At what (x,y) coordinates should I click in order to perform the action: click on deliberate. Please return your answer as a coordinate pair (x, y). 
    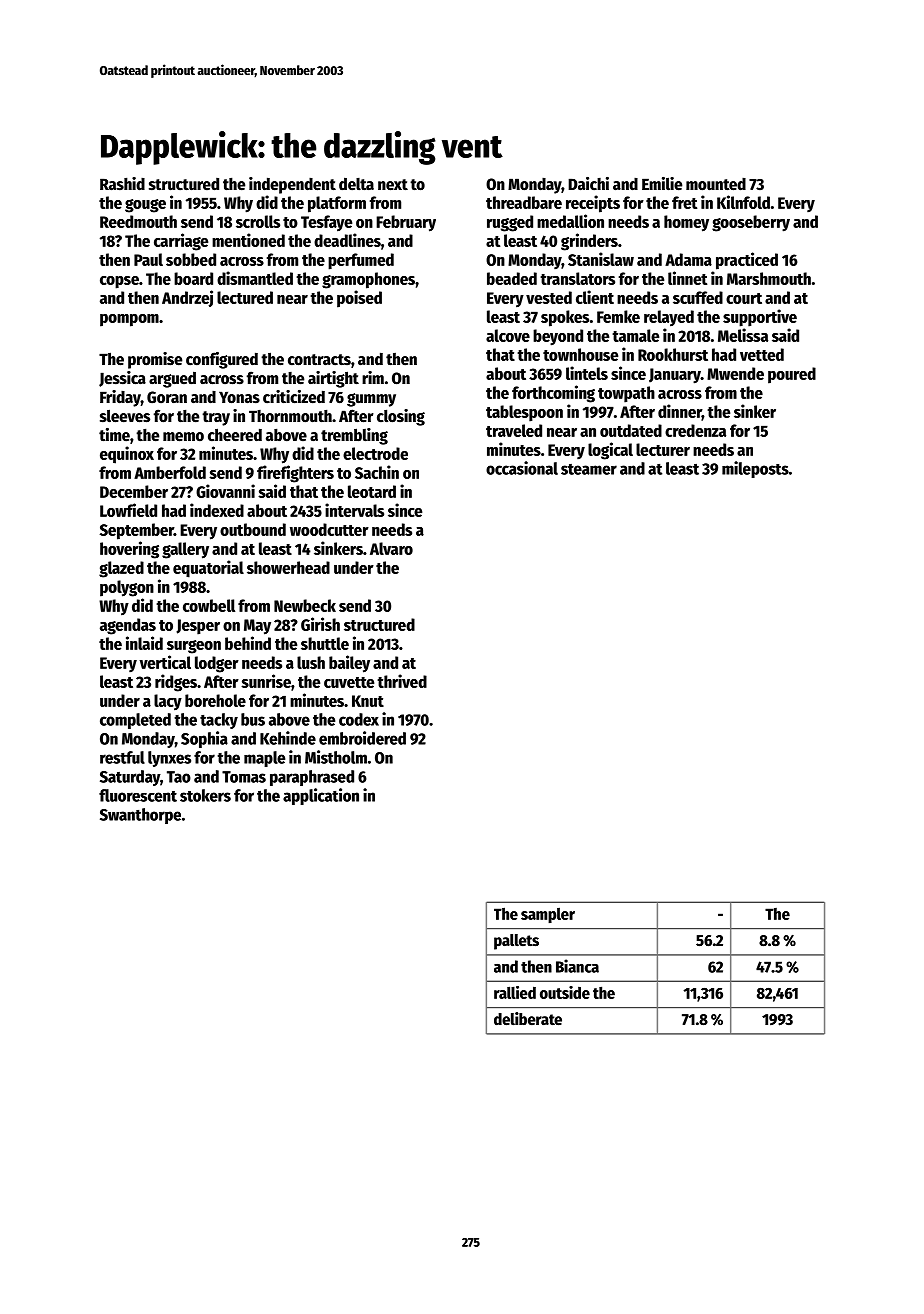
    Looking at the image, I should click on (528, 1019).
